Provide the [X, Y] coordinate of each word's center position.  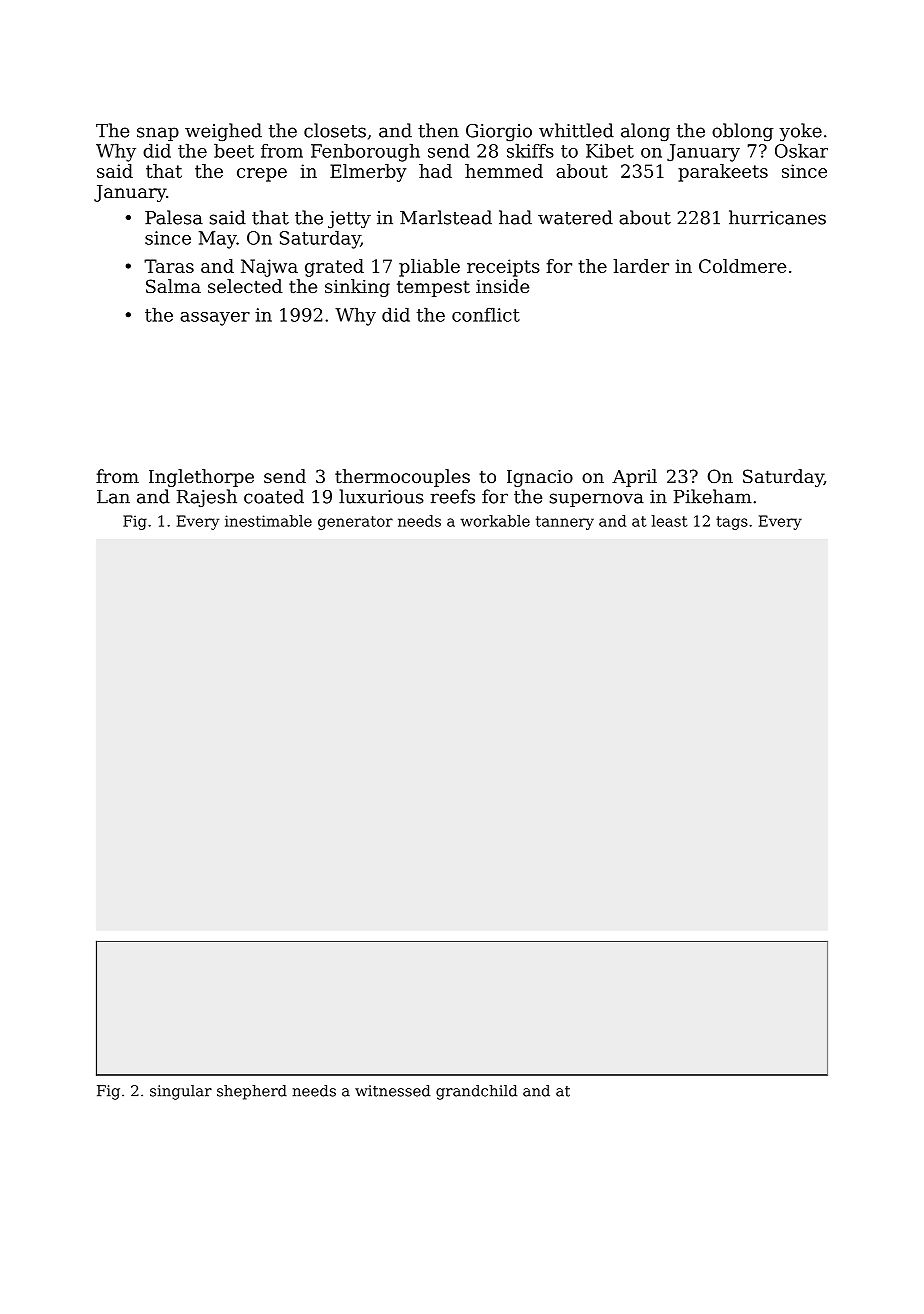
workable [495, 521]
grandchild [476, 1092]
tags [732, 523]
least [669, 521]
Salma [173, 286]
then [438, 130]
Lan [113, 497]
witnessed [392, 1091]
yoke [801, 132]
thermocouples [402, 478]
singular [181, 1092]
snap [158, 134]
